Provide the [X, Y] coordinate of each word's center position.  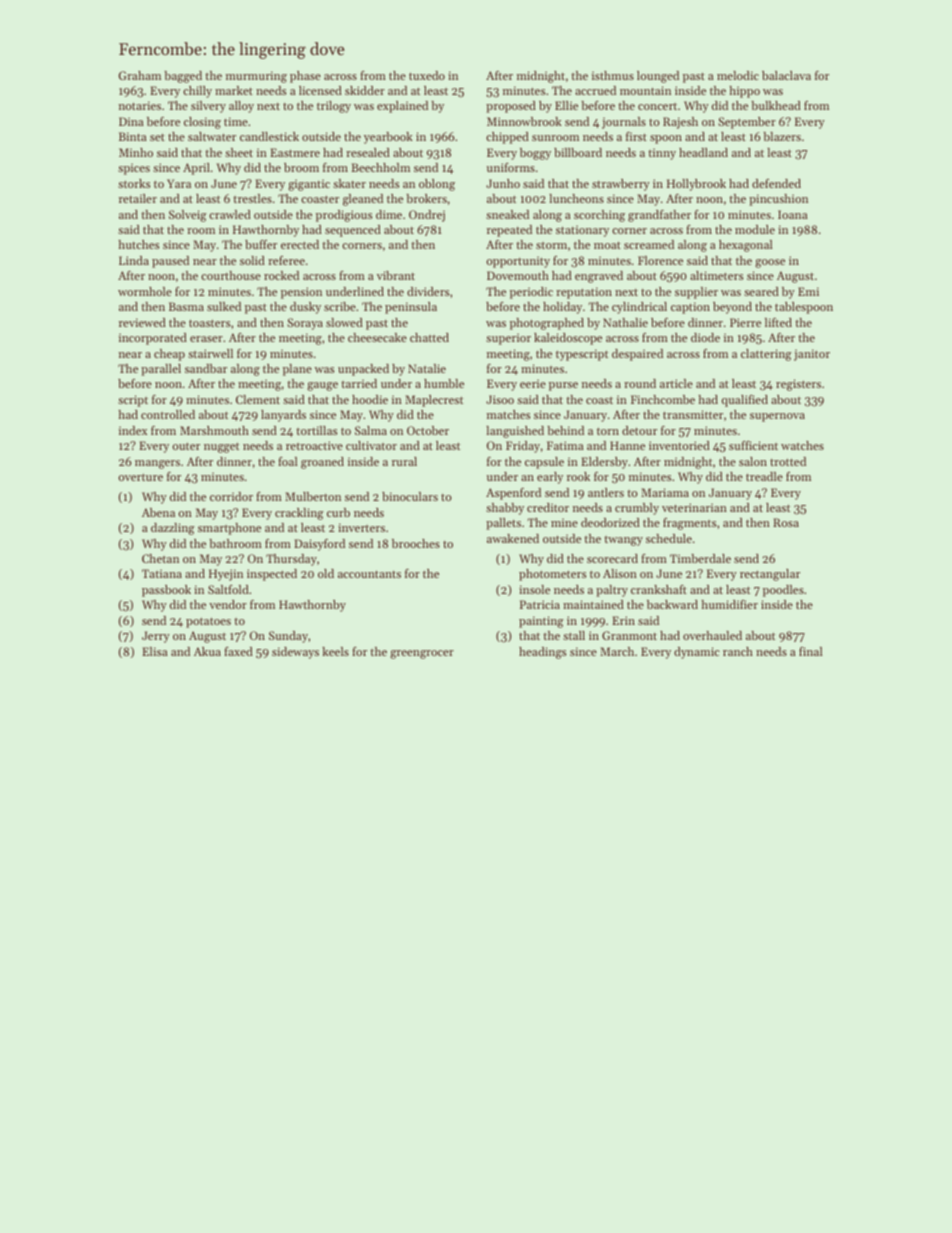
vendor [228, 604]
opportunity [518, 262]
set [157, 137]
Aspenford [513, 494]
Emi [808, 291]
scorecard [612, 558]
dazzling [173, 529]
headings [542, 653]
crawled [230, 214]
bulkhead [776, 105]
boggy [535, 154]
